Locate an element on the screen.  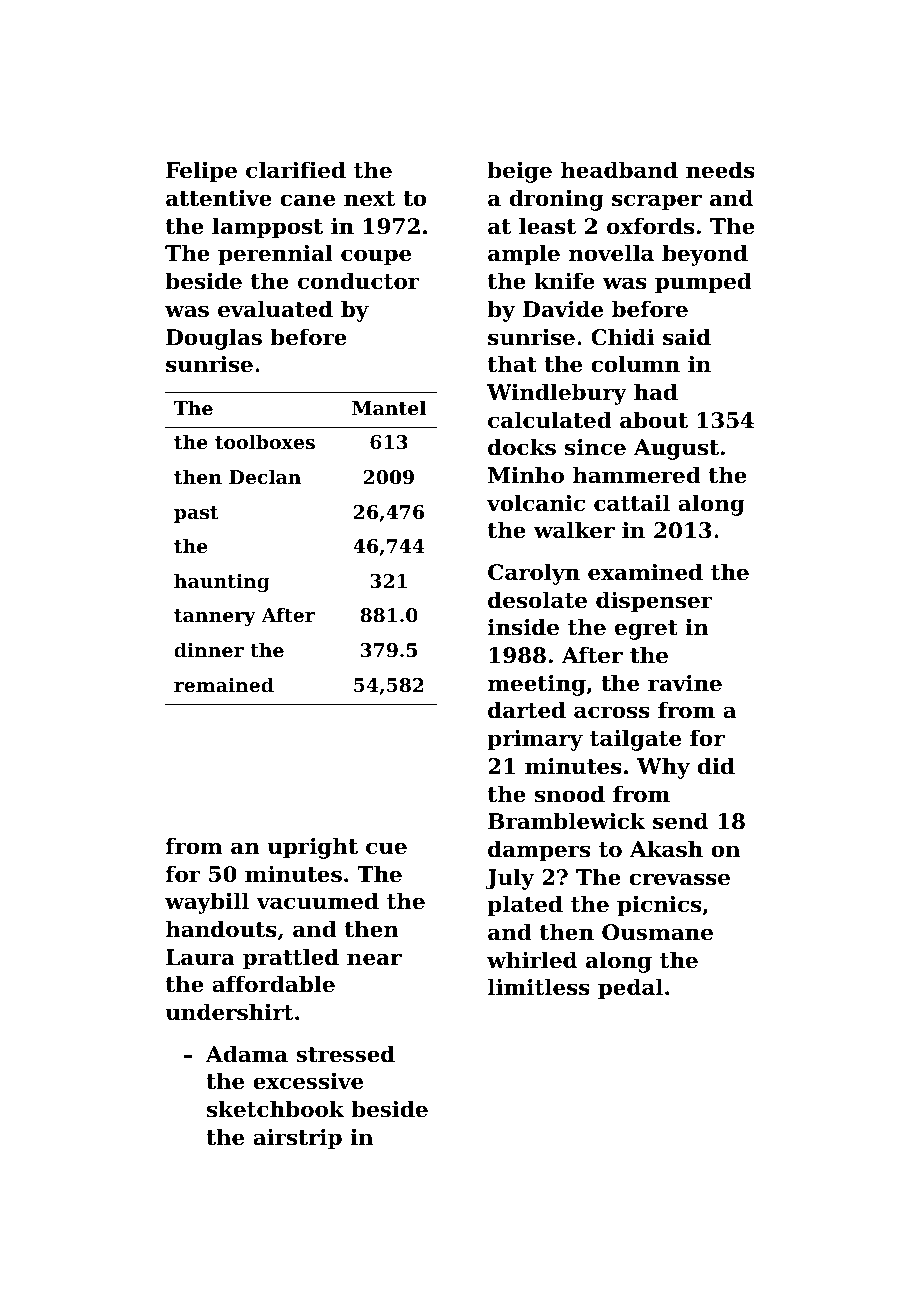
haunting is located at coordinates (222, 582).
